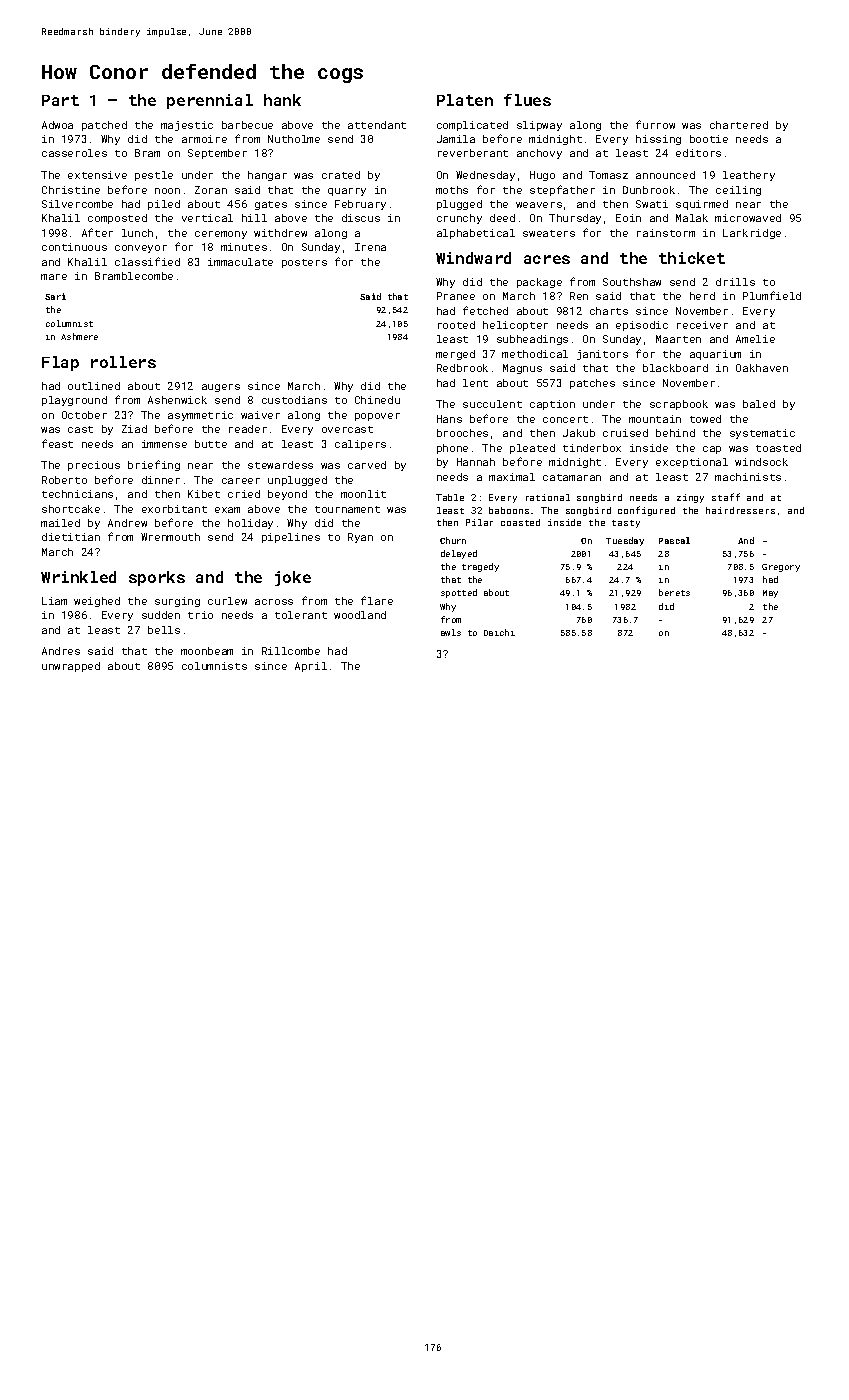 The height and width of the document is (1400, 849). What do you see at coordinates (527, 100) in the document?
I see `flues` at bounding box center [527, 100].
